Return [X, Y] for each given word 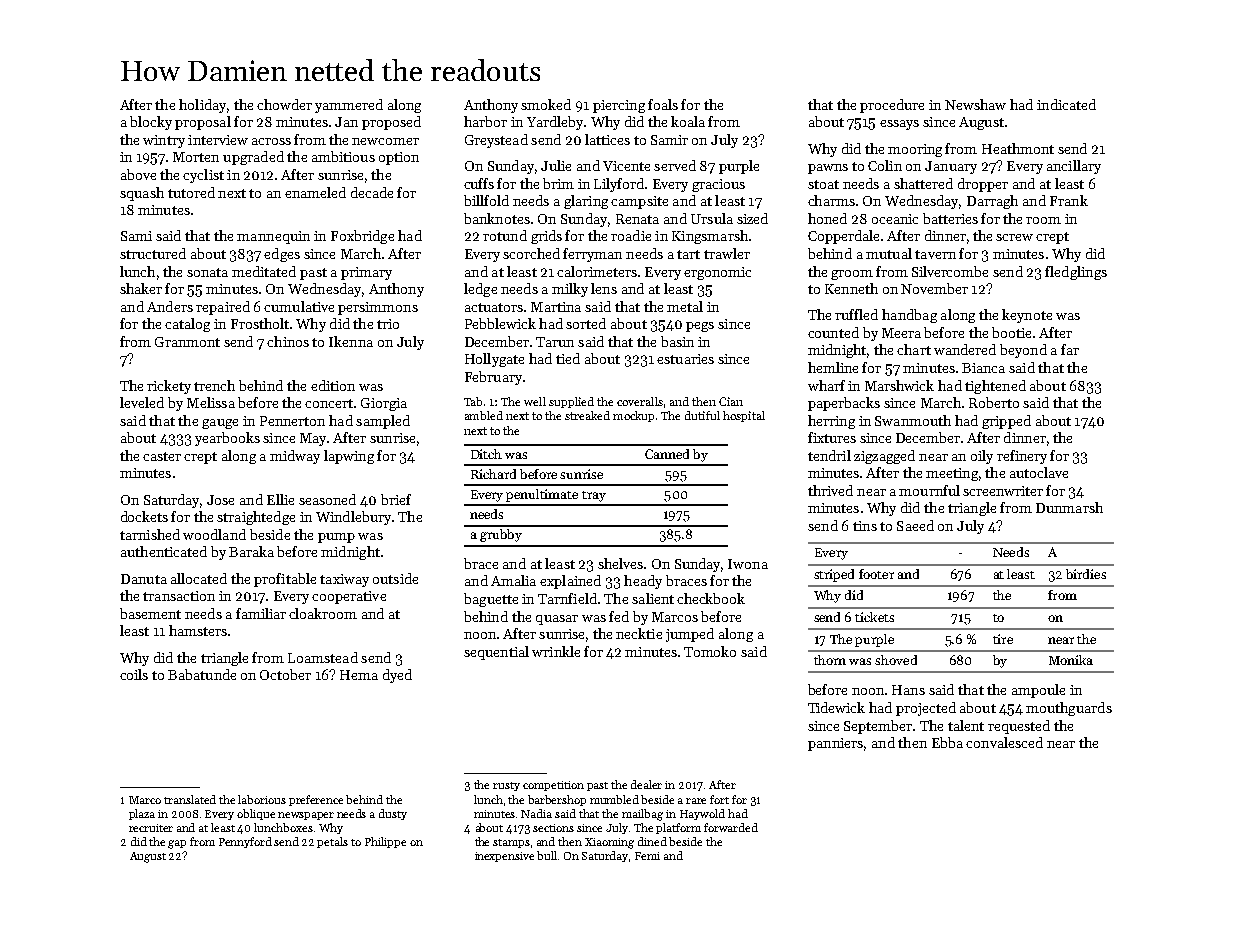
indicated [1066, 104]
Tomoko [710, 651]
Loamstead [323, 657]
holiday [202, 106]
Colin [885, 165]
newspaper [306, 816]
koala [688, 121]
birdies [1086, 574]
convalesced [1004, 742]
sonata [207, 272]
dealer [646, 784]
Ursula [712, 218]
